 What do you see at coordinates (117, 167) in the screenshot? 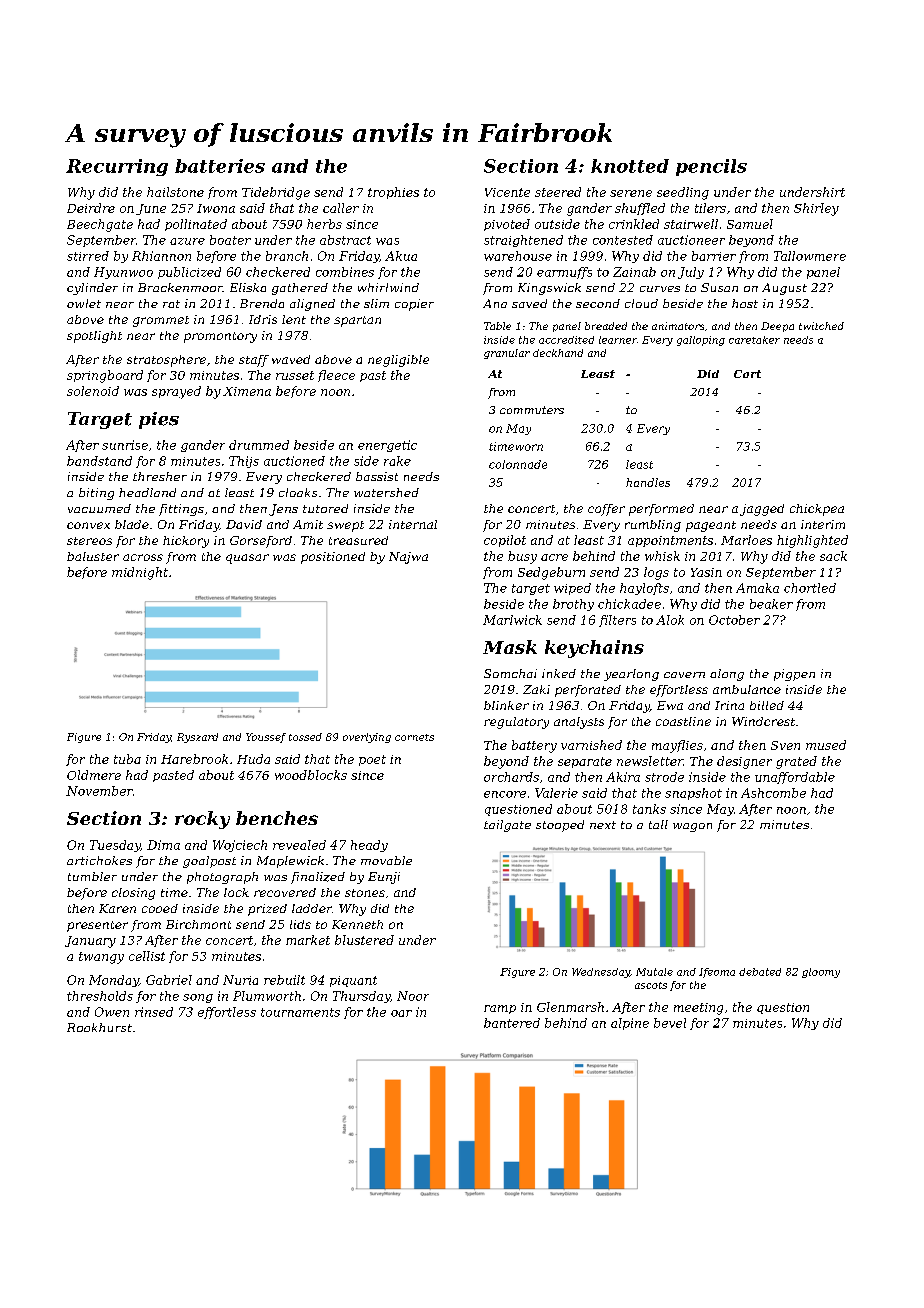
I see `Recurring` at bounding box center [117, 167].
